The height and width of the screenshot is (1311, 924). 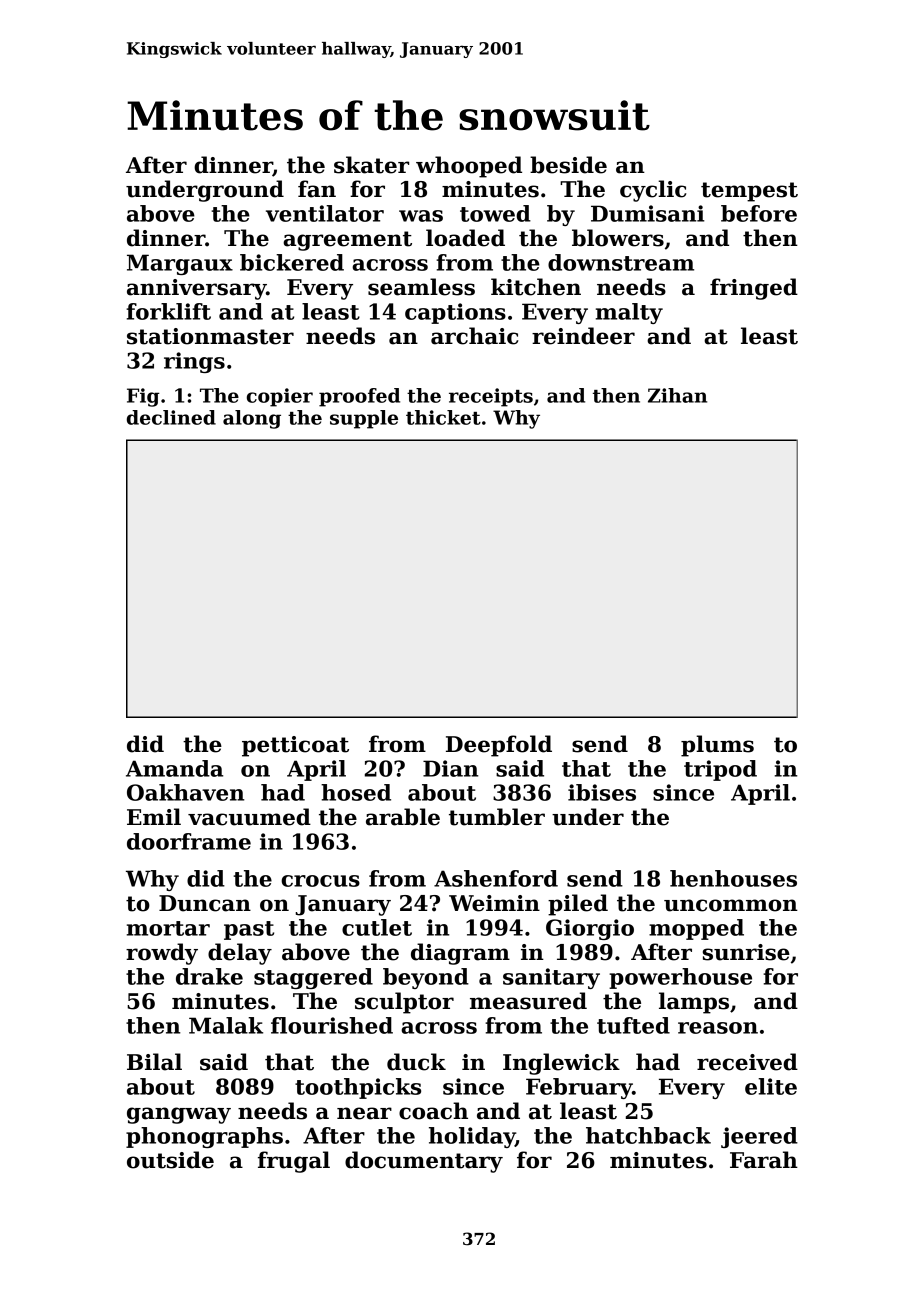 I want to click on supple, so click(x=364, y=419).
